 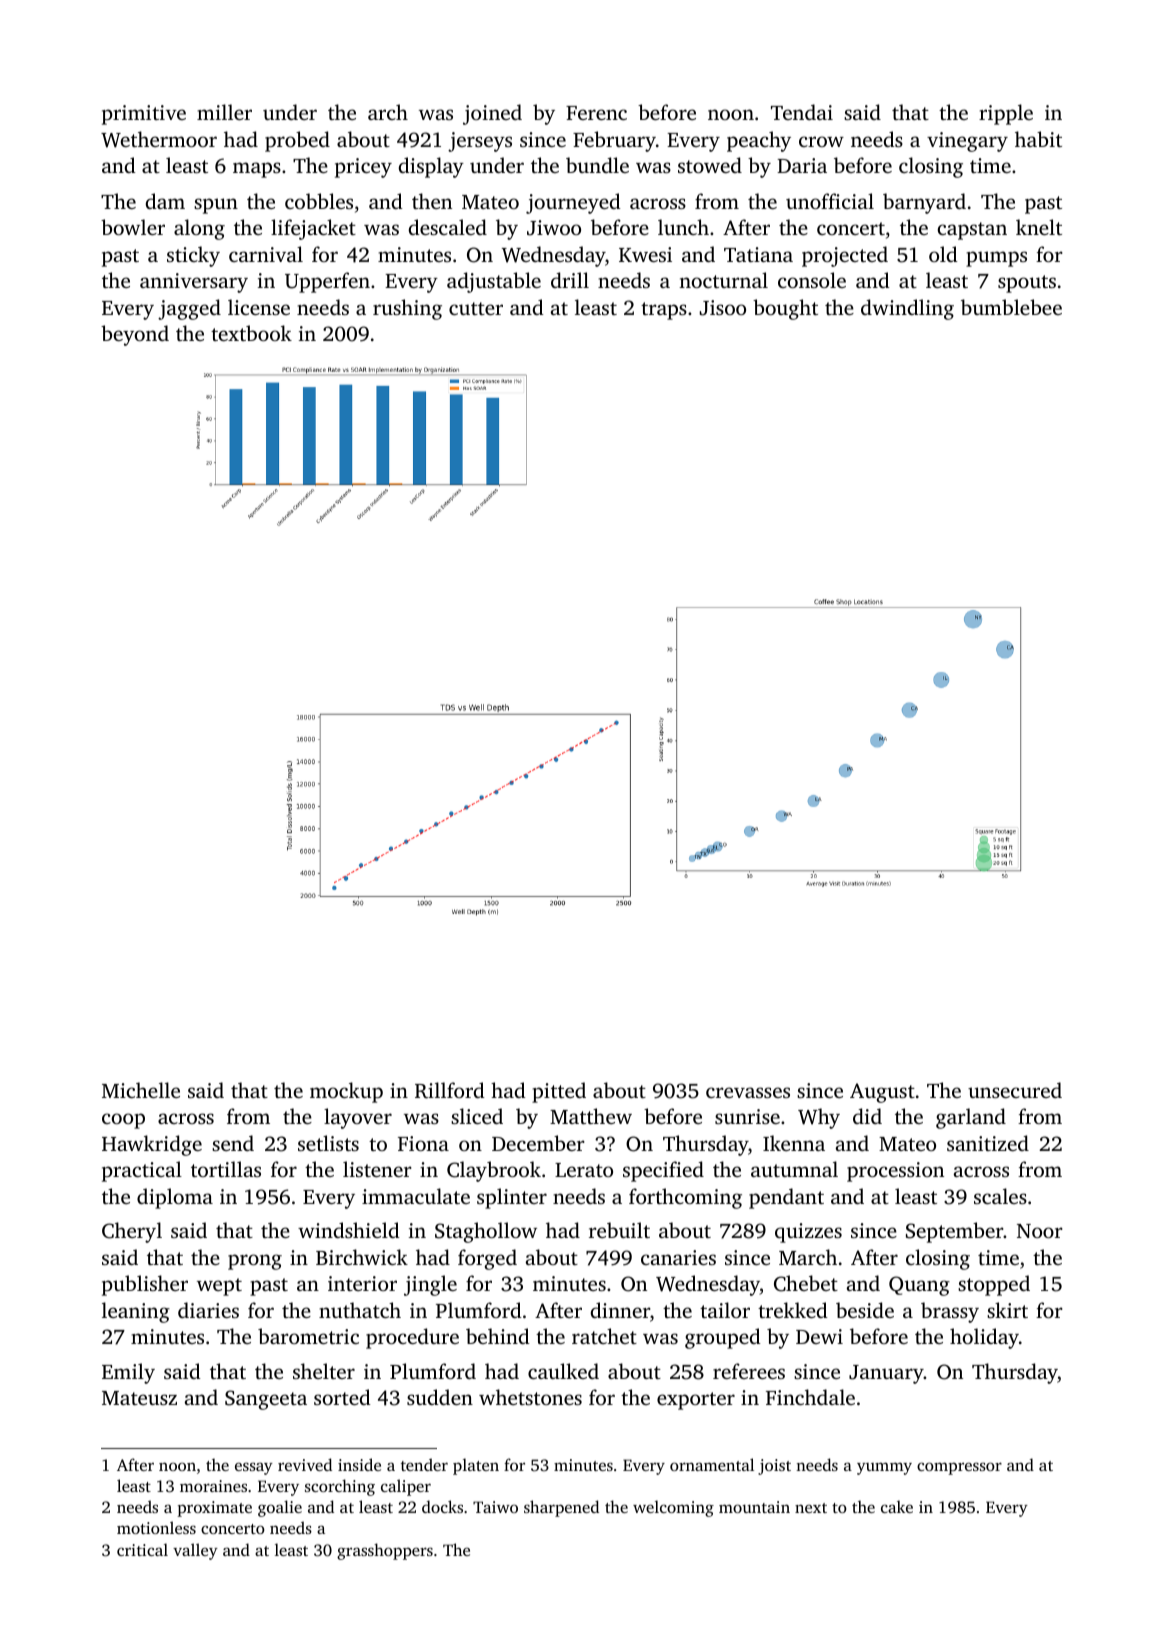 What do you see at coordinates (492, 114) in the document?
I see `joined` at bounding box center [492, 114].
